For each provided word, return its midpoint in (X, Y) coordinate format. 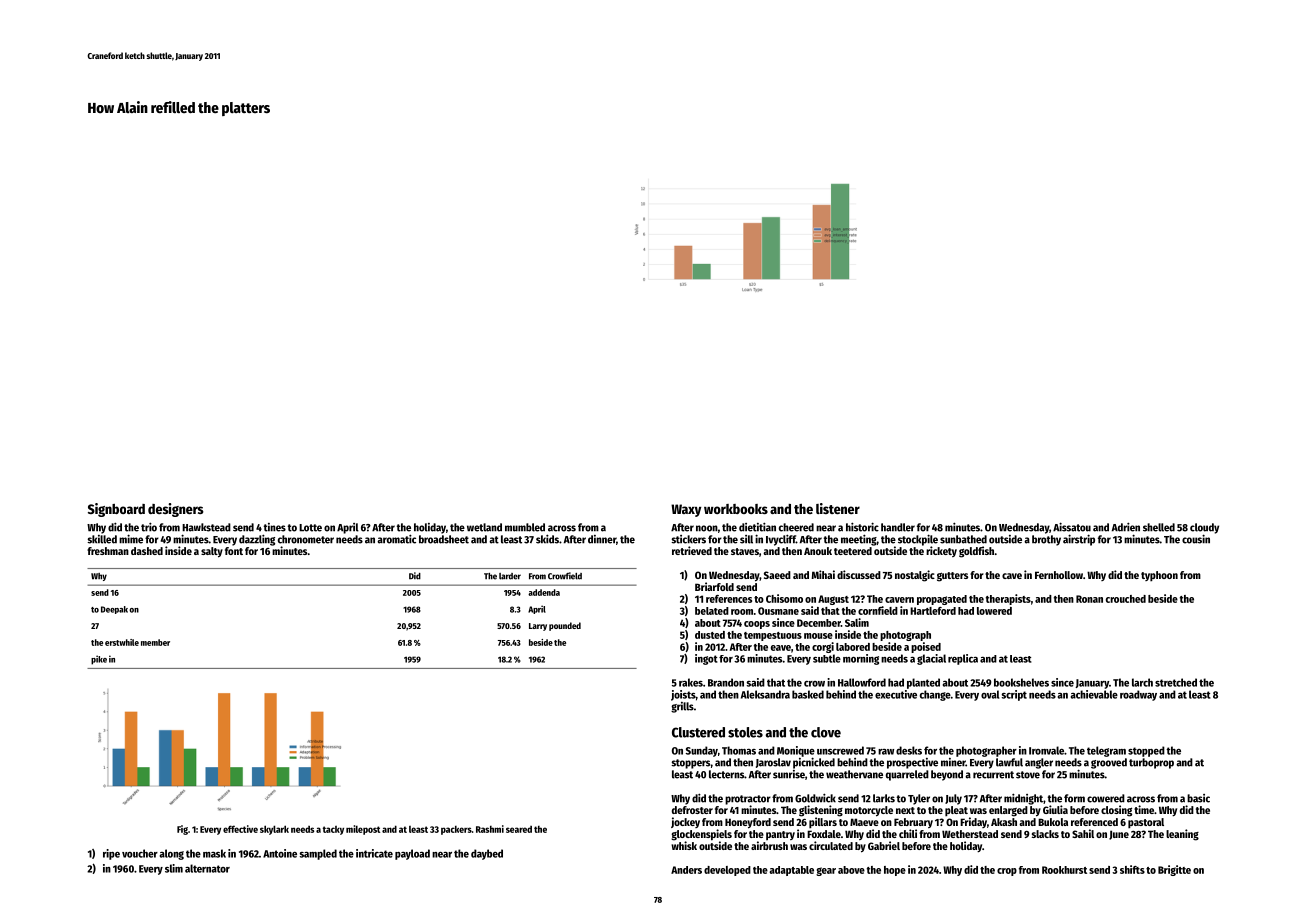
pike (99, 660)
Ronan (1089, 599)
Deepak (114, 610)
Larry (538, 627)
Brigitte (1174, 870)
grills (682, 707)
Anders (686, 870)
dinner (602, 539)
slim (174, 868)
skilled (102, 539)
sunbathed (963, 539)
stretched (1176, 682)
